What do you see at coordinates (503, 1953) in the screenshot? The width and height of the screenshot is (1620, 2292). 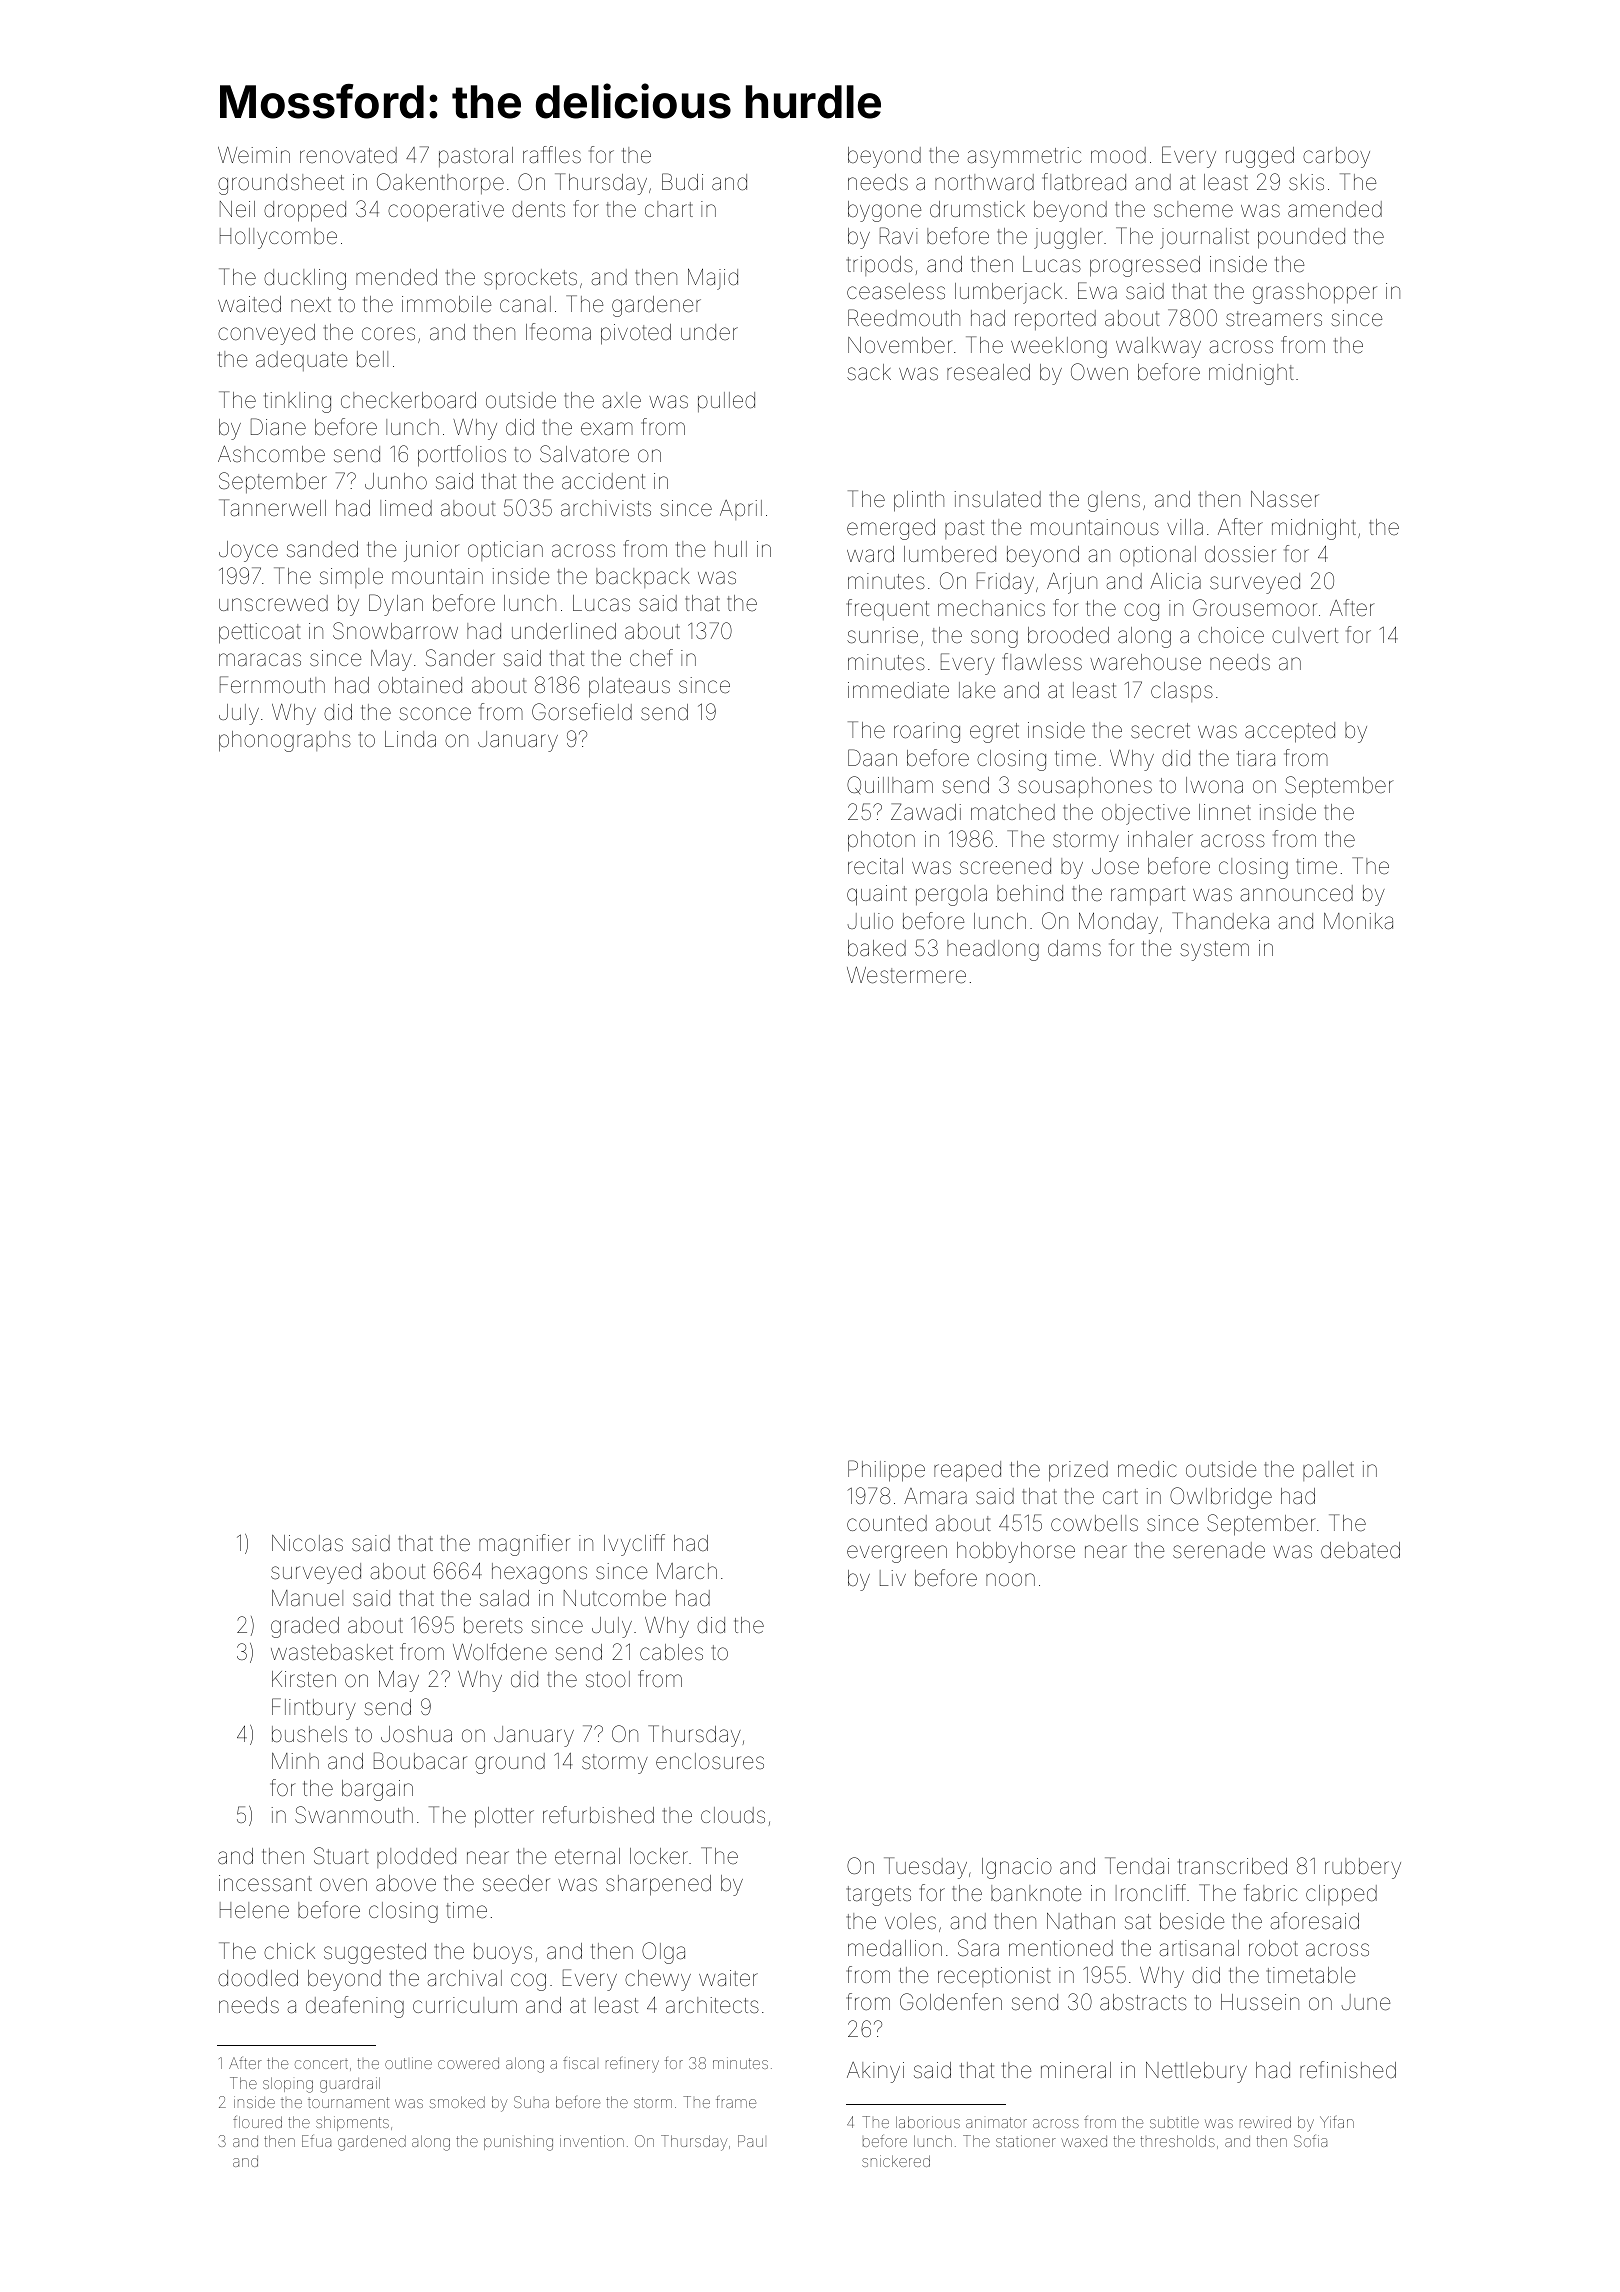 I see `buoys` at bounding box center [503, 1953].
